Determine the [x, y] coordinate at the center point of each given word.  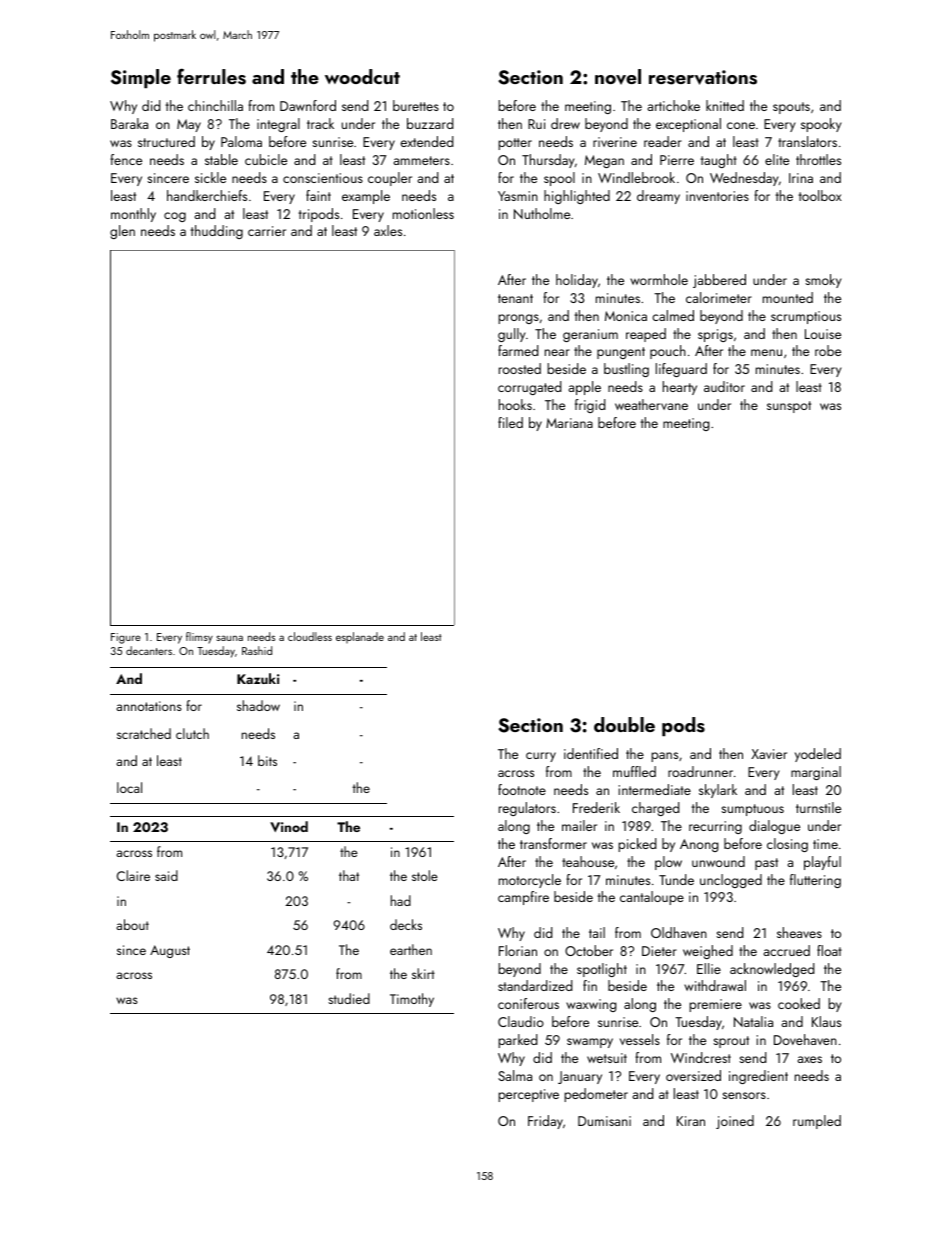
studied [349, 998]
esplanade [360, 637]
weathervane [651, 404]
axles [388, 230]
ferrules [211, 76]
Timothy [412, 1000]
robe [828, 350]
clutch [192, 733]
